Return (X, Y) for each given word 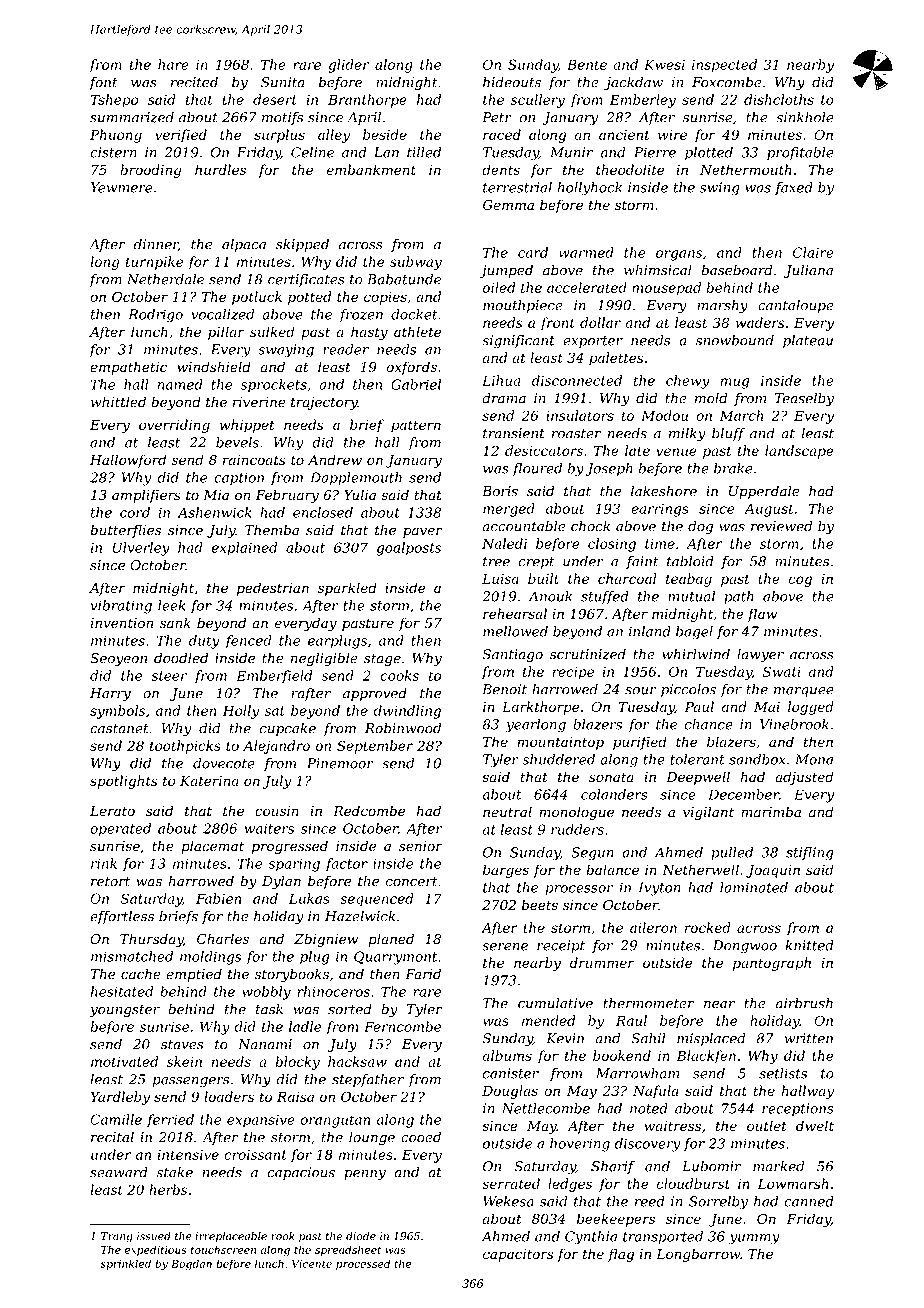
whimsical (658, 270)
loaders (229, 1096)
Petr (497, 117)
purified (640, 743)
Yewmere (121, 187)
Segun (592, 854)
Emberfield (274, 677)
